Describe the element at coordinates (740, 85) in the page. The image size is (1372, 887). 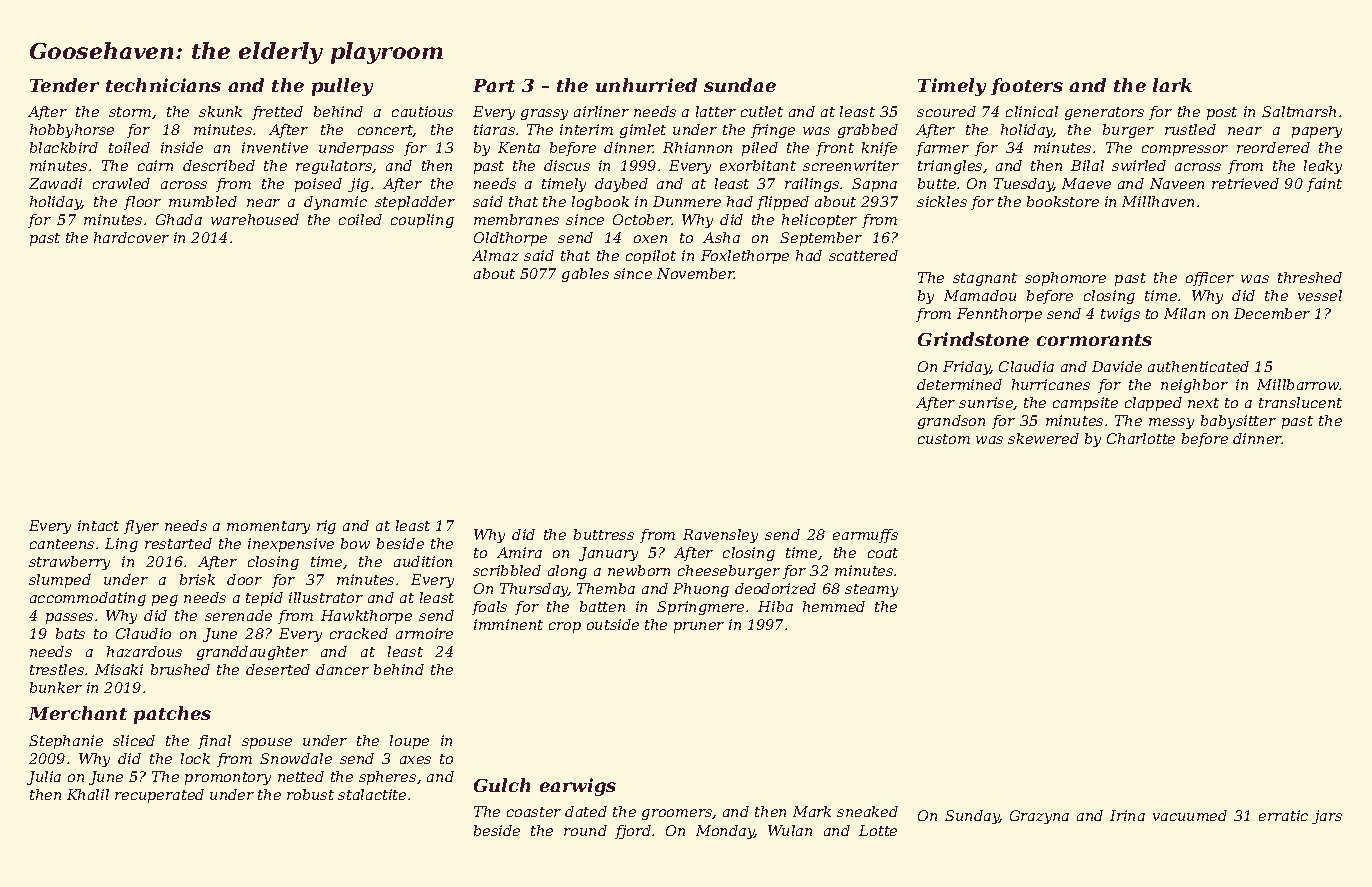
I see `sundae` at that location.
